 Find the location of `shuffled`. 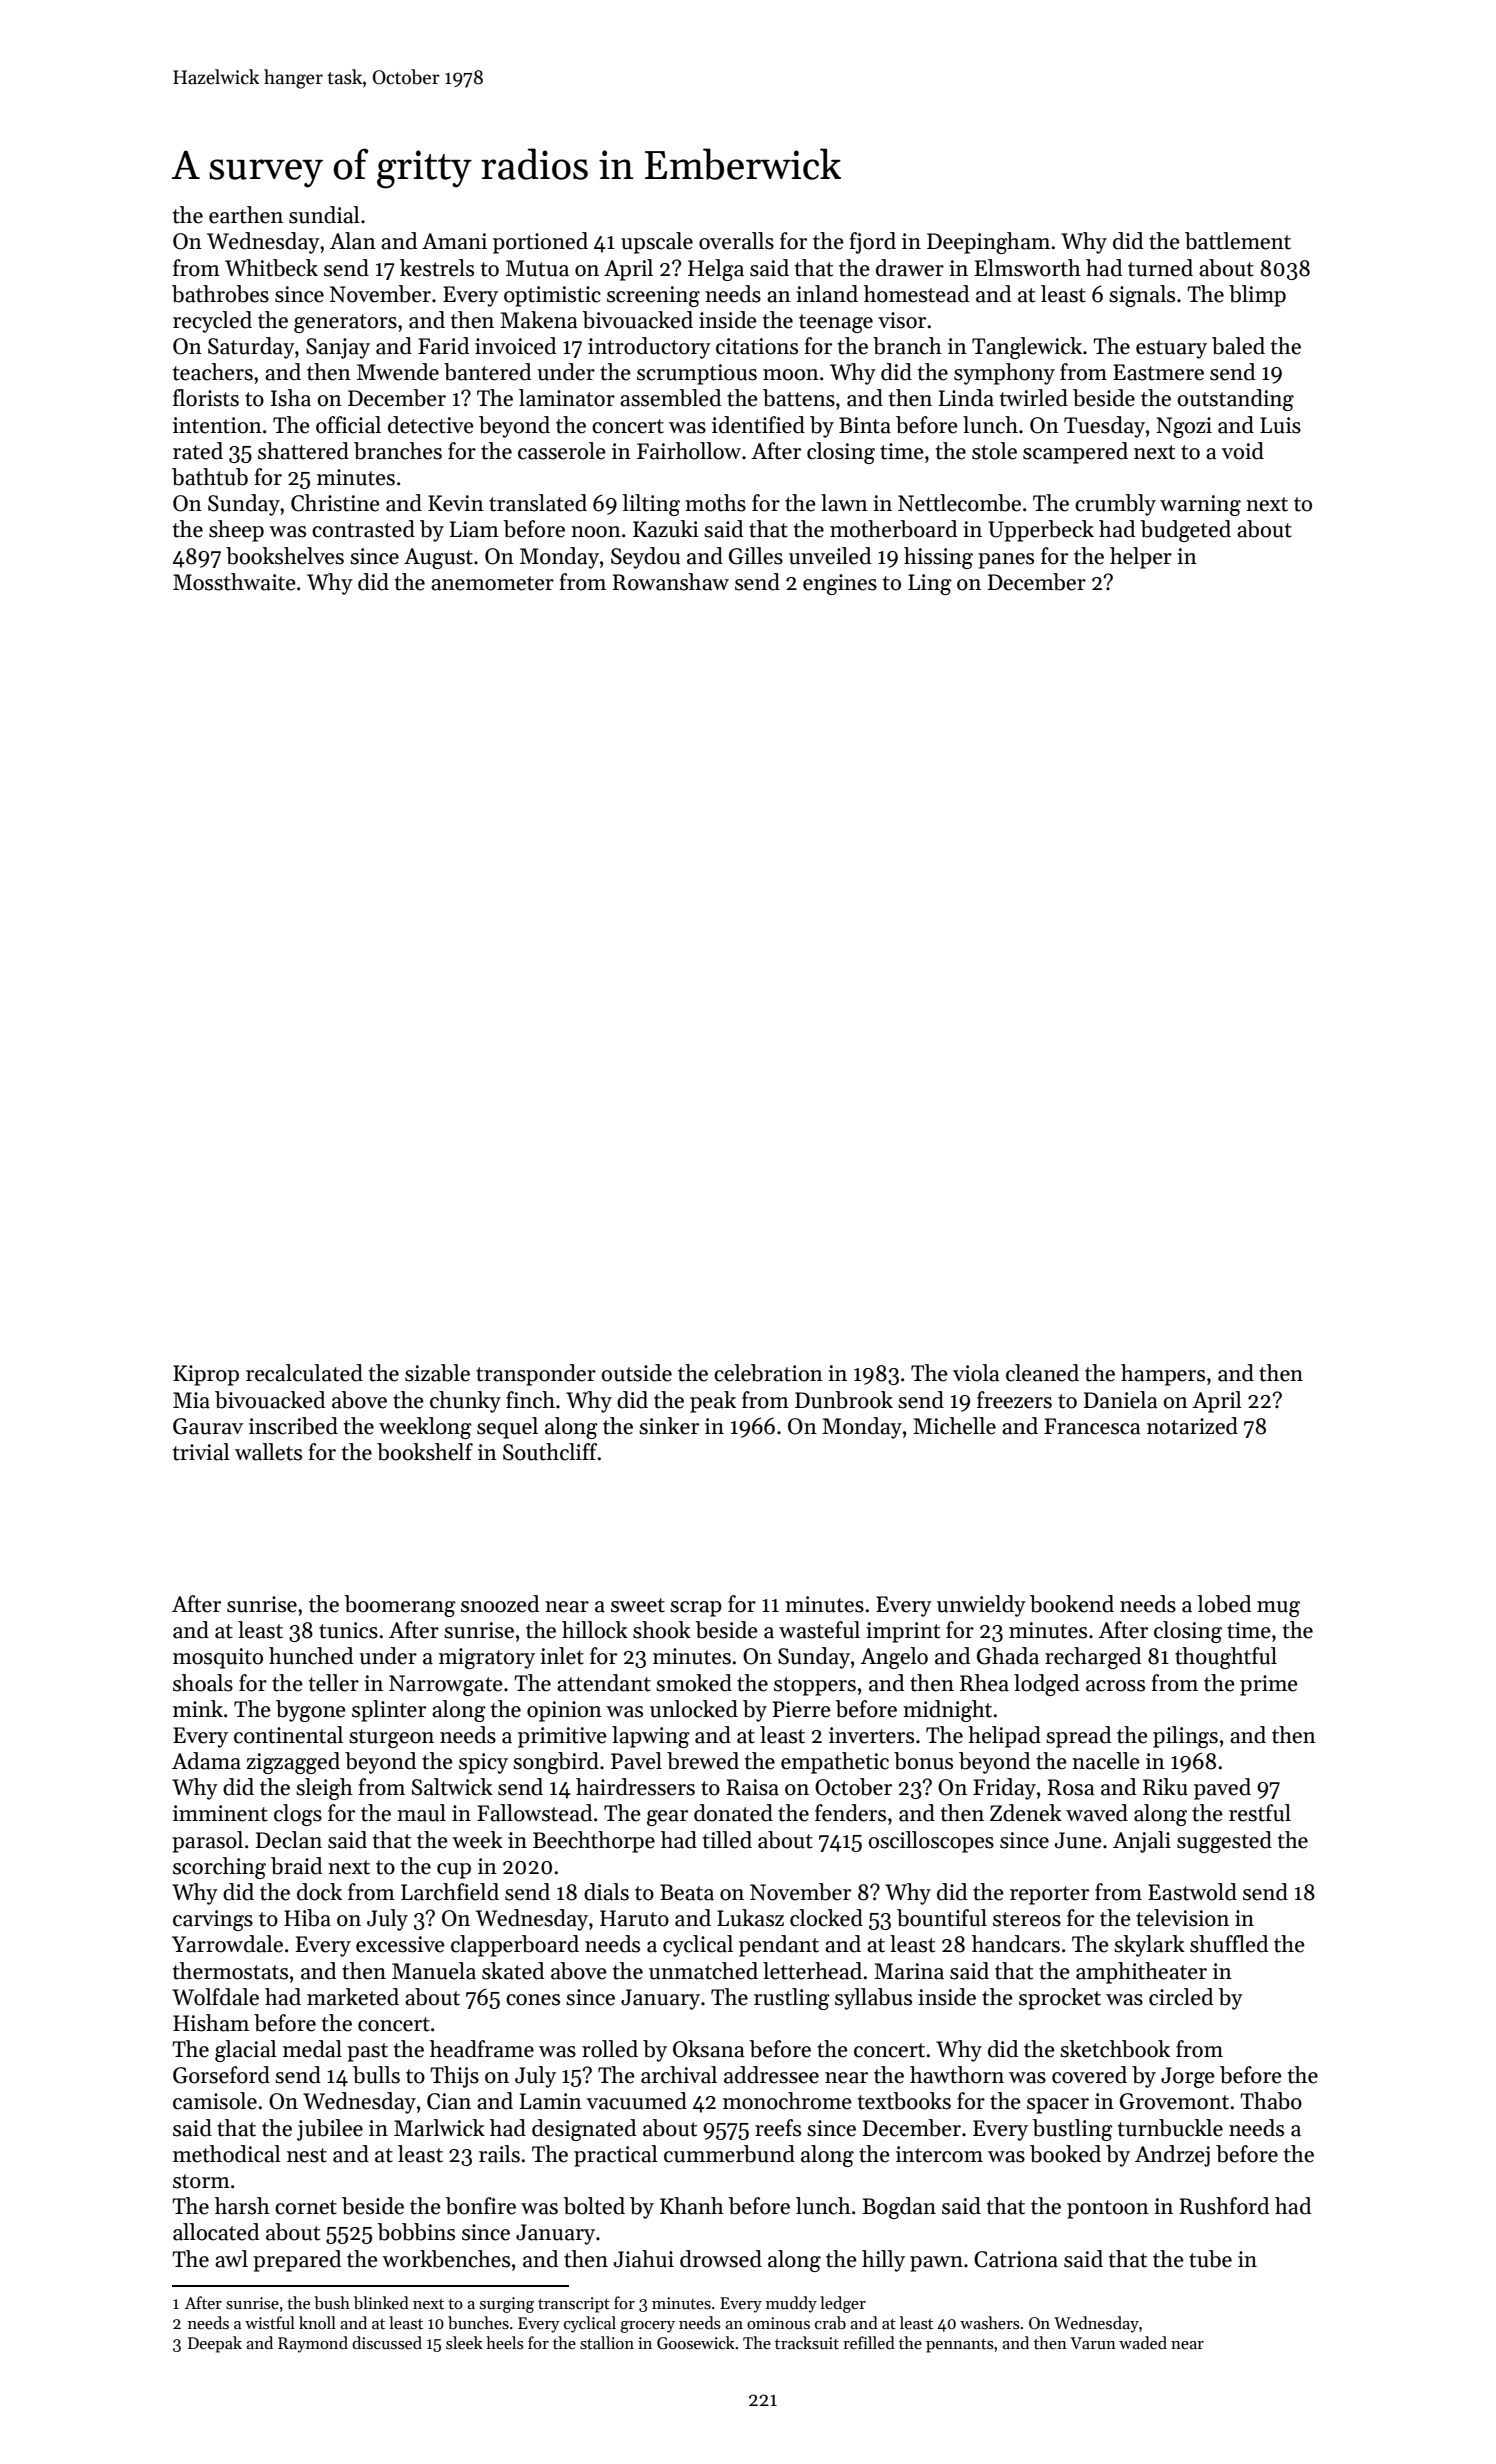

shuffled is located at coordinates (1229, 1944).
